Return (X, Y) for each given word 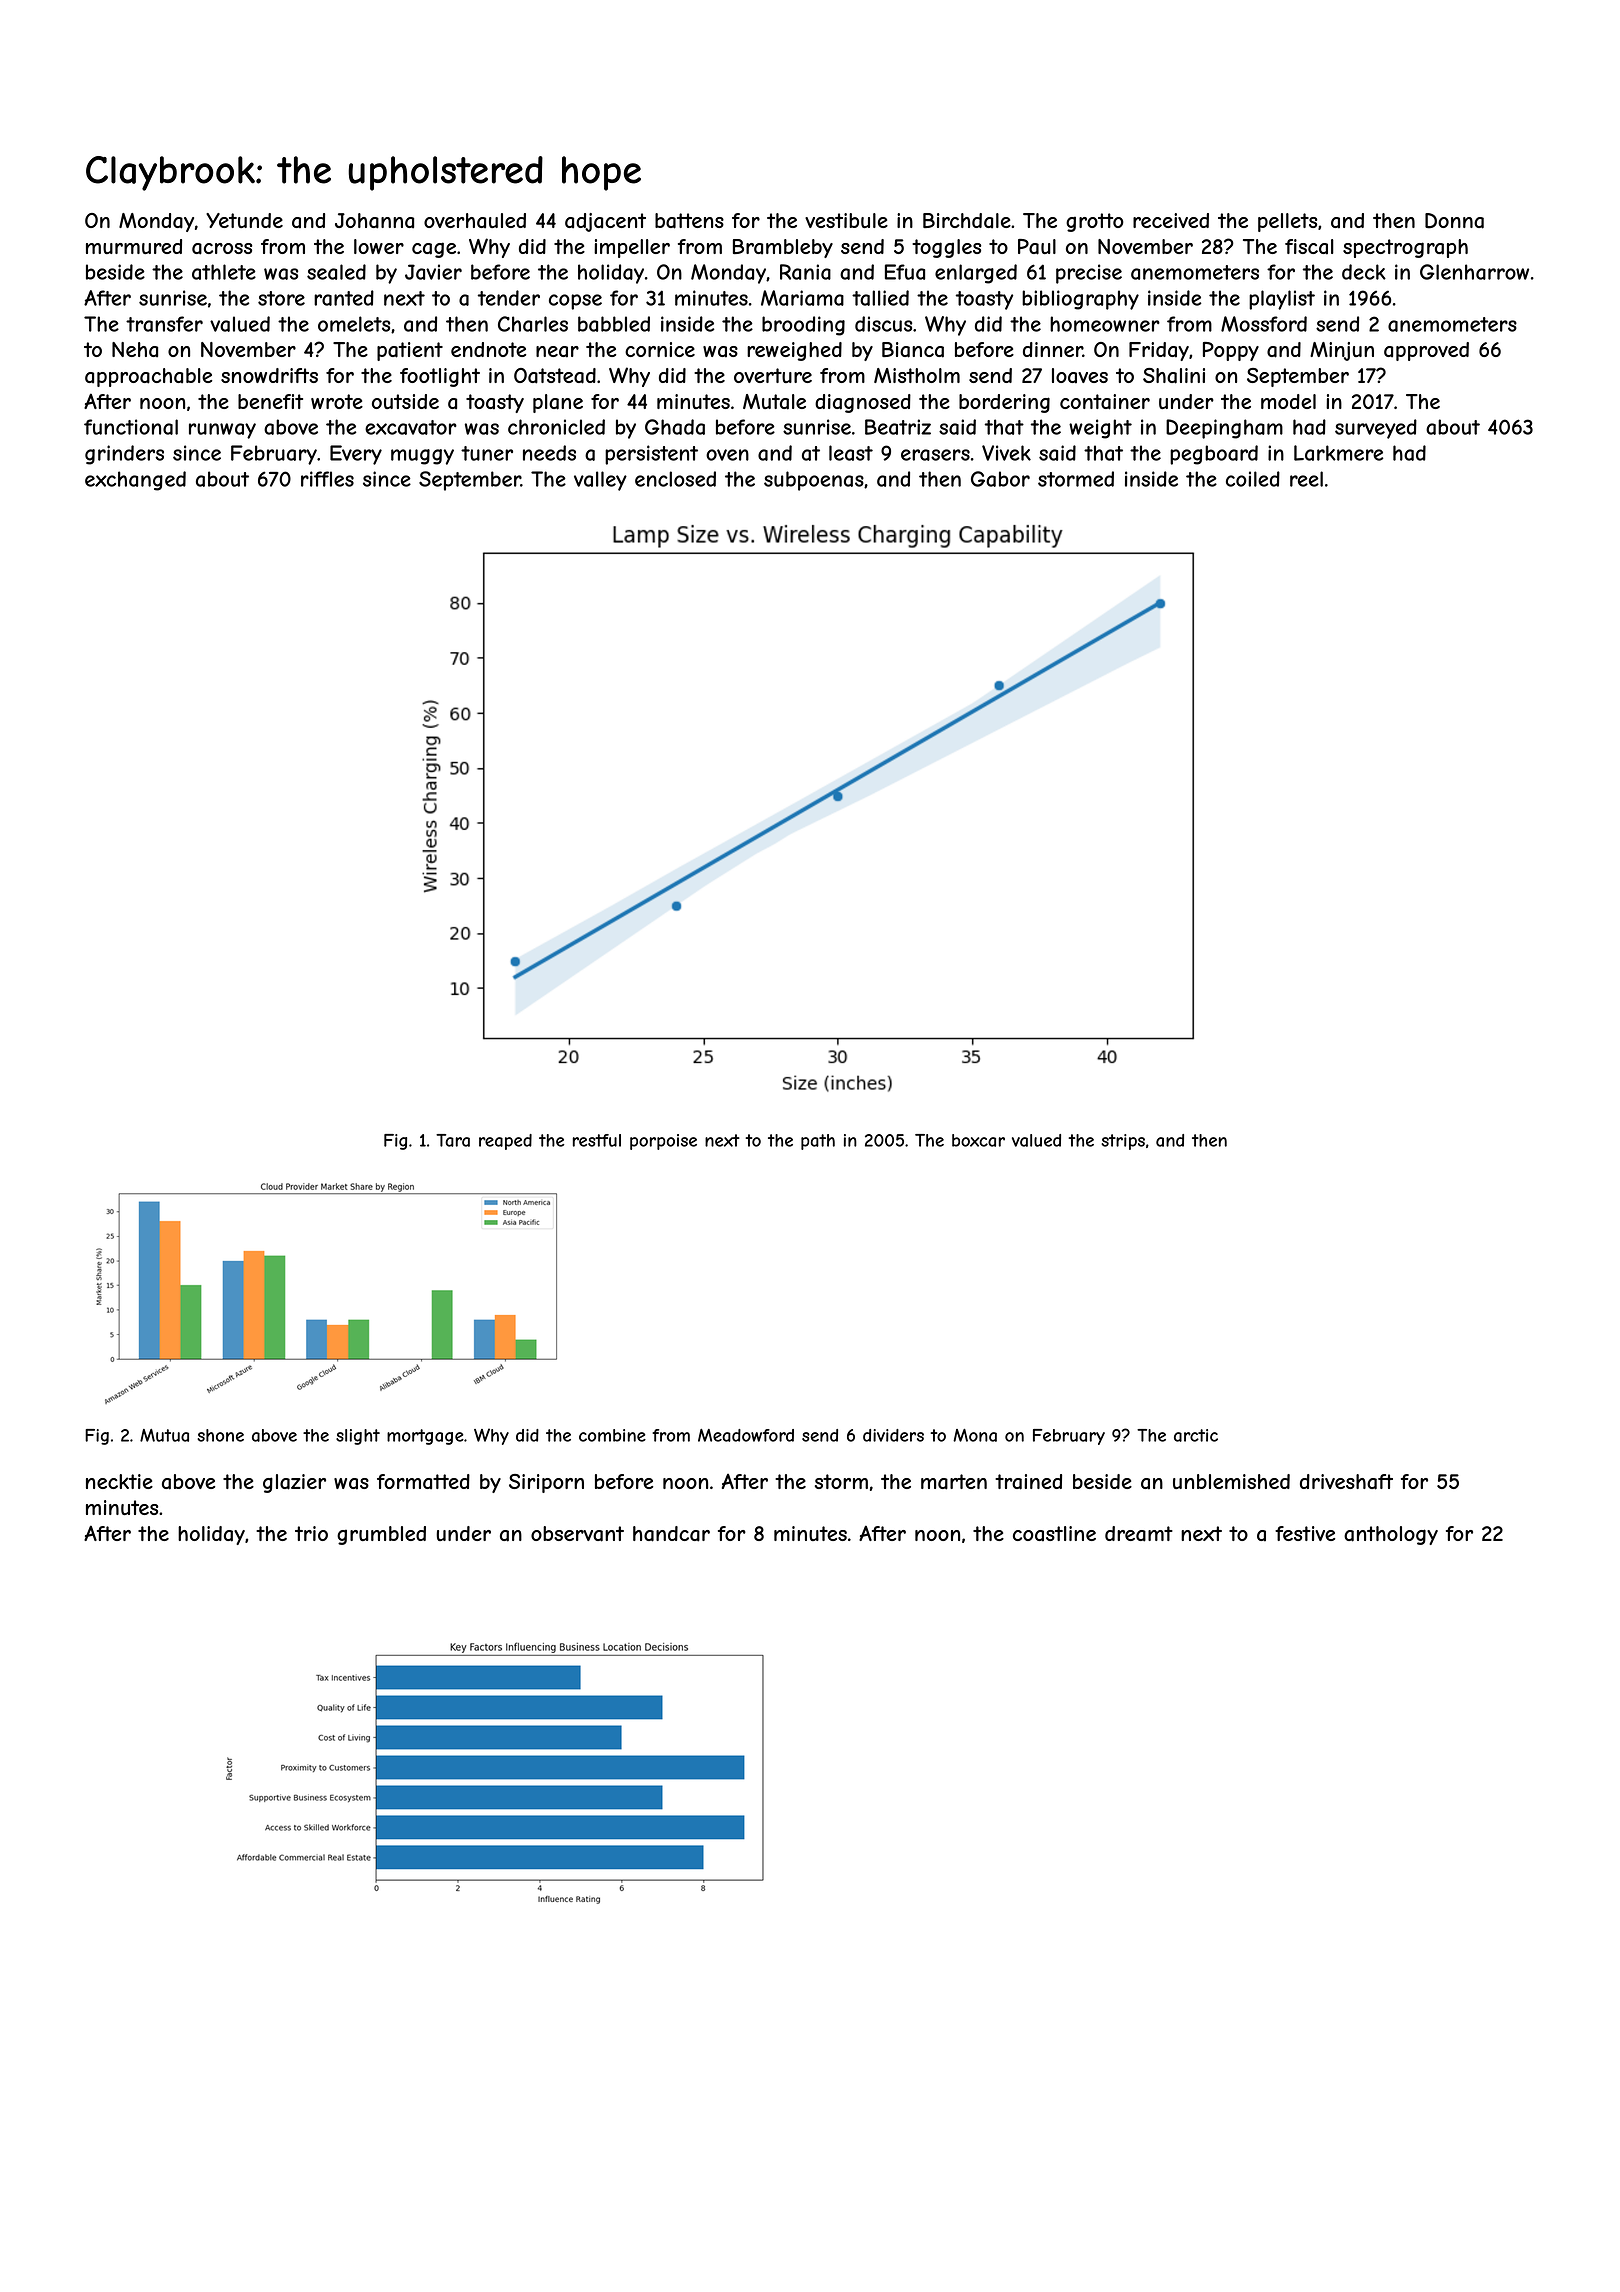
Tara (453, 1140)
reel (1306, 479)
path (818, 1142)
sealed (336, 272)
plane (558, 403)
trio (311, 1533)
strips (1123, 1142)
